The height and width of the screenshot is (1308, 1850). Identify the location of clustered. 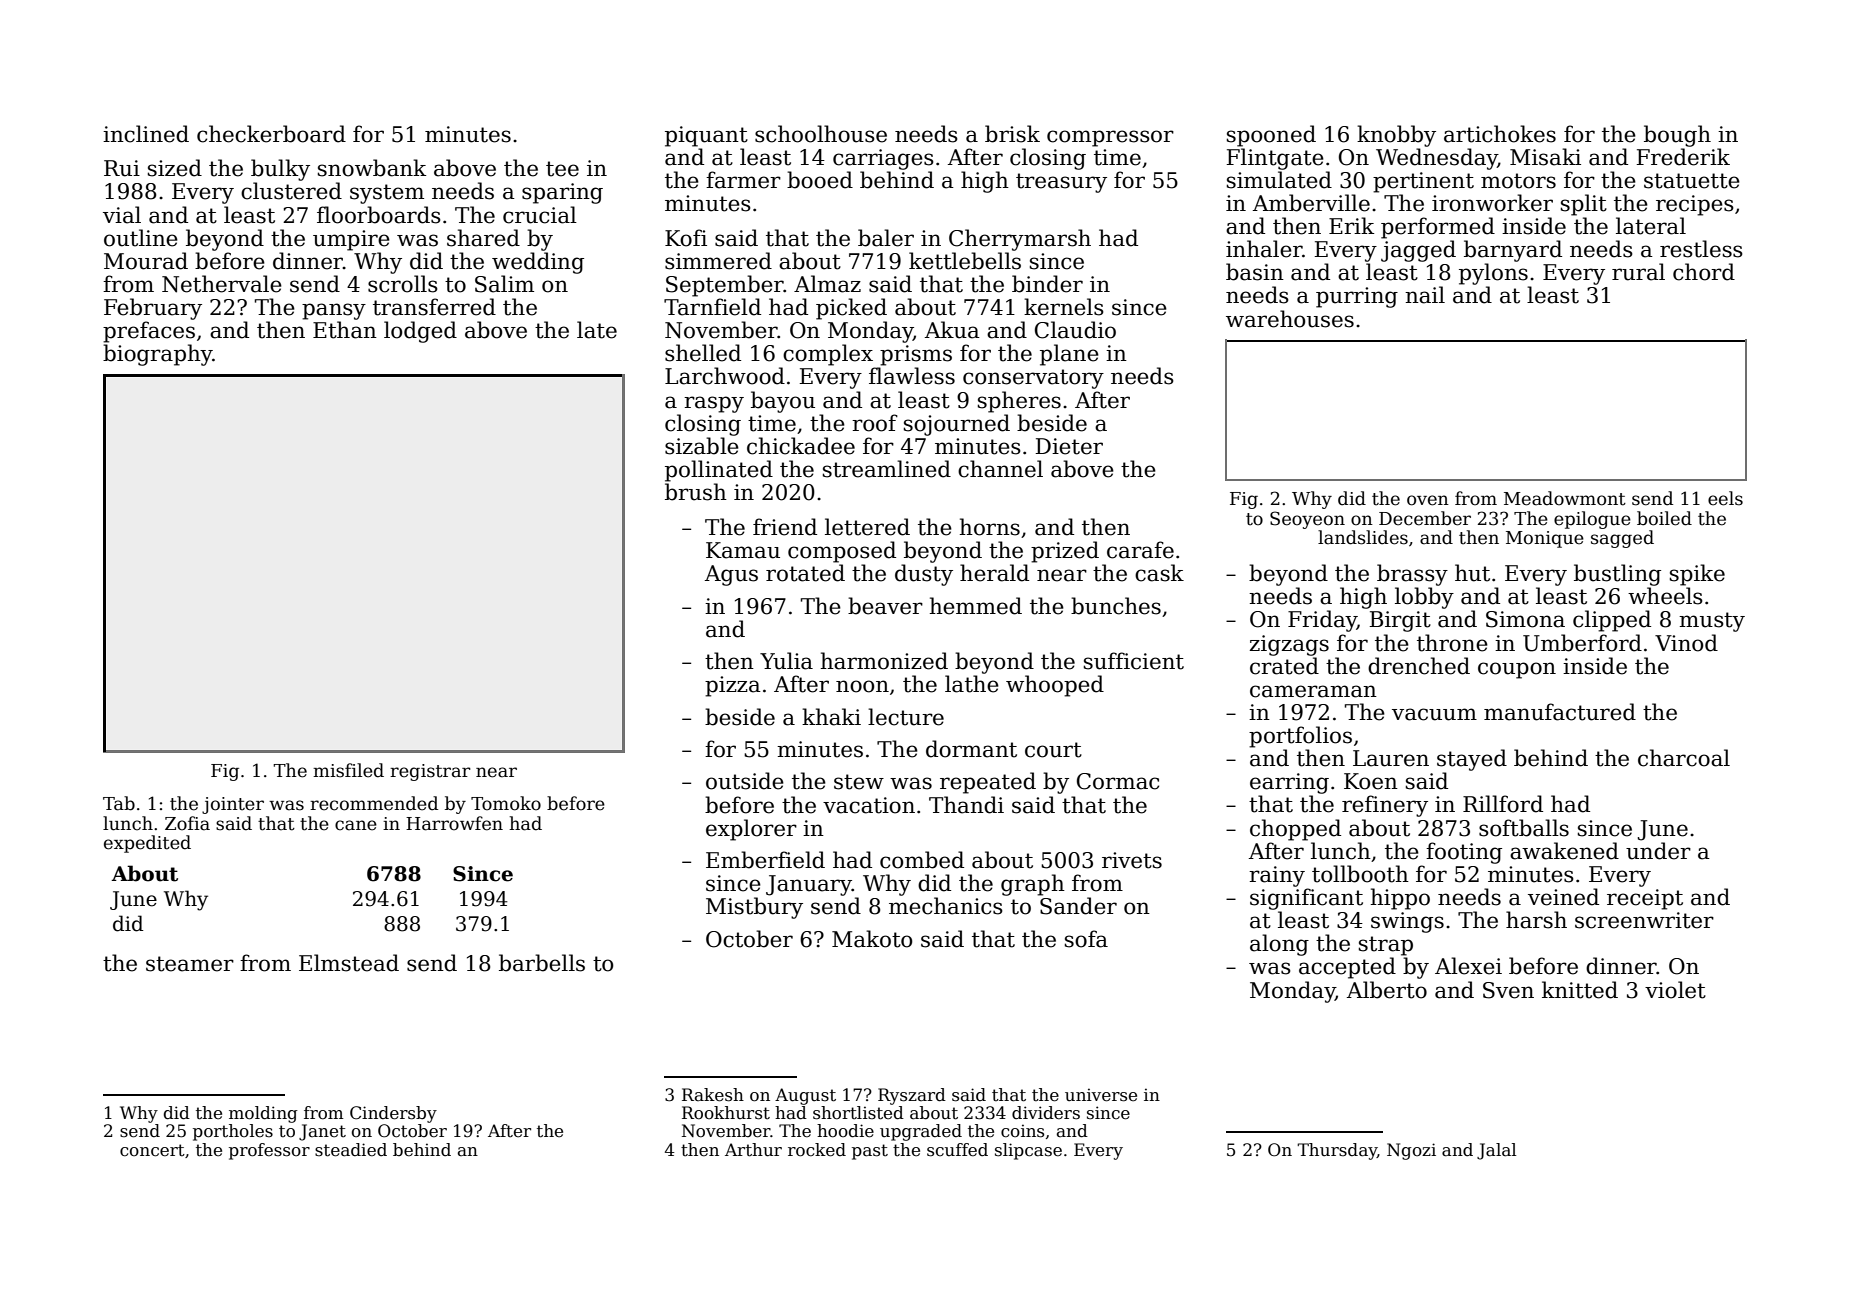
(291, 191).
